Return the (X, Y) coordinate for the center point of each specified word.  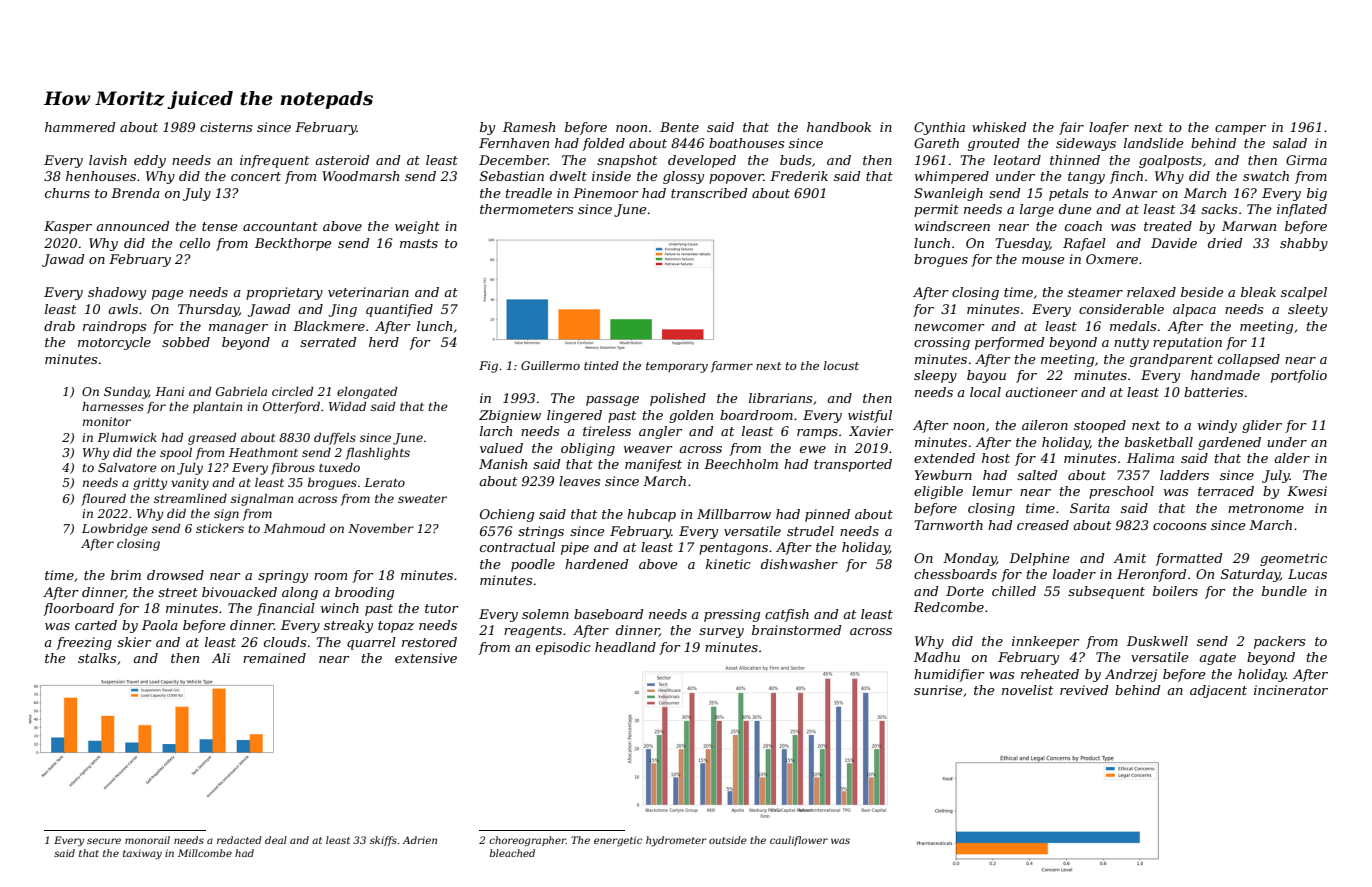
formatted (1188, 559)
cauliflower (799, 841)
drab (59, 326)
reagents (533, 632)
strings (541, 532)
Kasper (68, 227)
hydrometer (676, 841)
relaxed (1151, 292)
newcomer (950, 327)
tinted (601, 365)
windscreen (952, 226)
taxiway (142, 854)
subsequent (1106, 592)
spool (176, 454)
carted (96, 625)
